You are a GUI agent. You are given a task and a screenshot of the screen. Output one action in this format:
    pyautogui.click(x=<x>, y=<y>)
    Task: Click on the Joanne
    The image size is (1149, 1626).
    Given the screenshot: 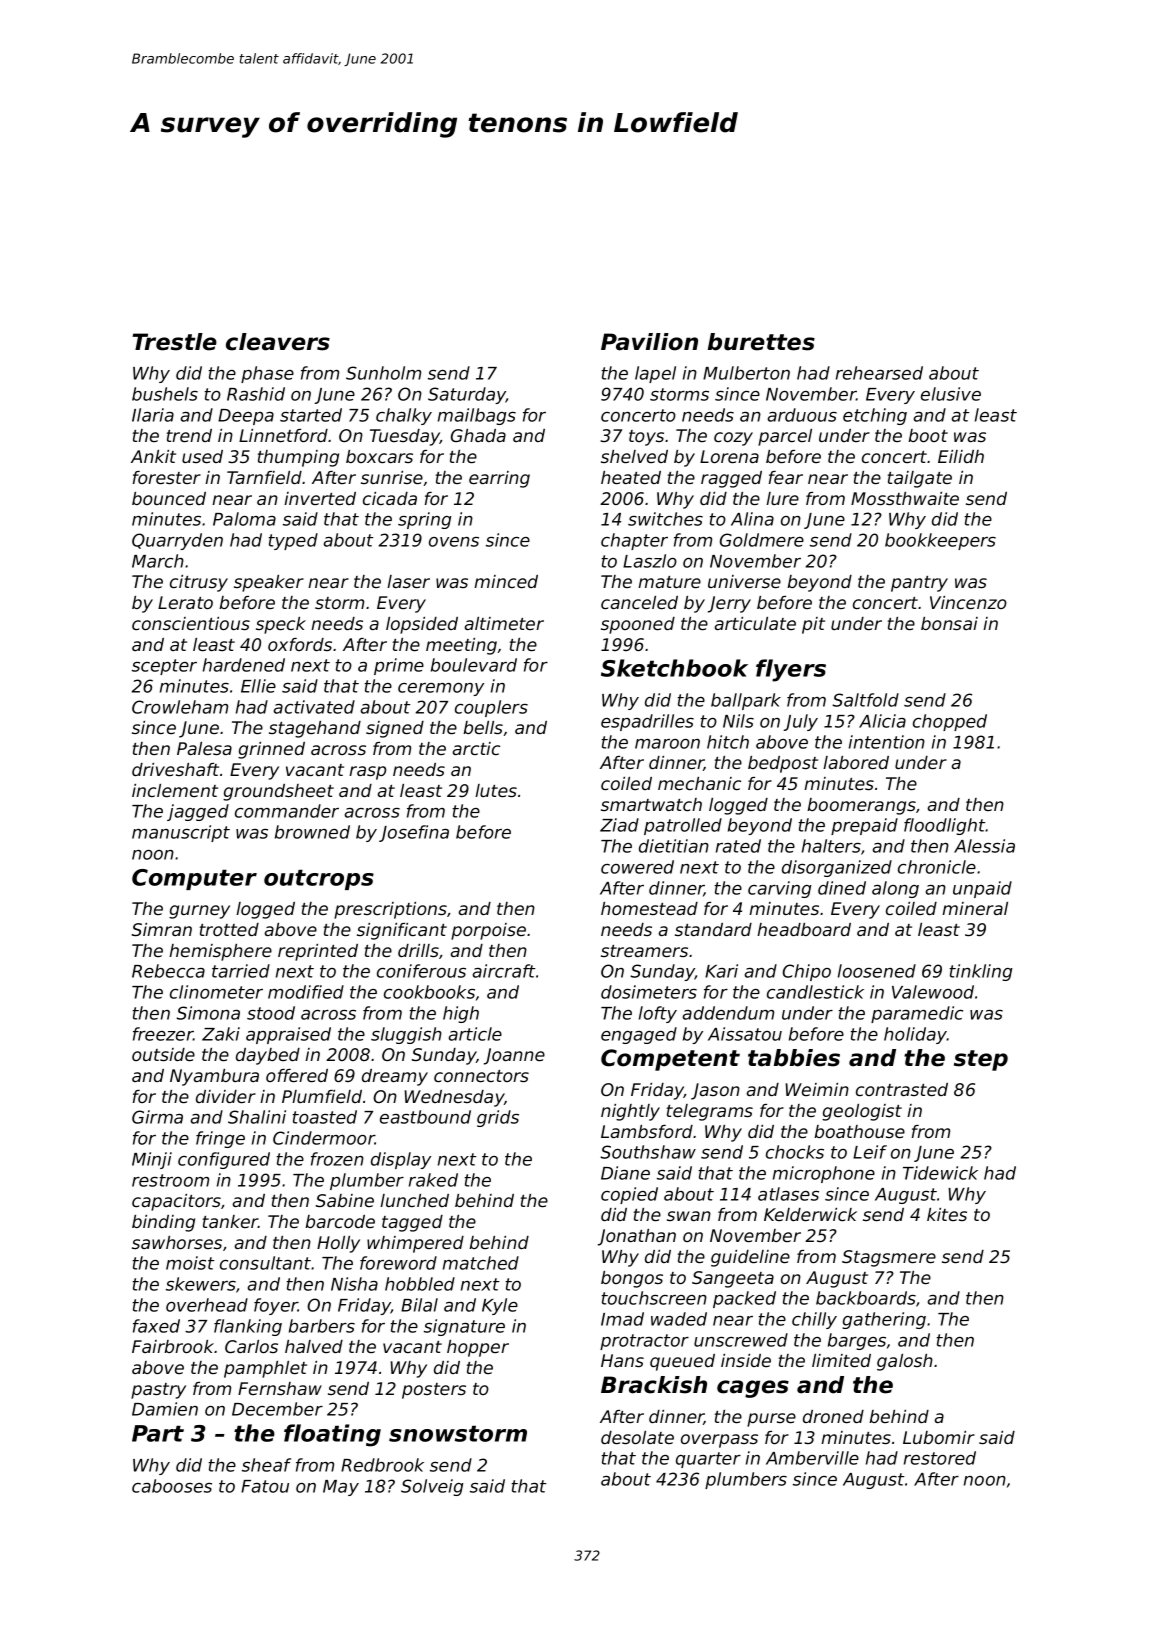 What is the action you would take?
    pyautogui.click(x=514, y=1056)
